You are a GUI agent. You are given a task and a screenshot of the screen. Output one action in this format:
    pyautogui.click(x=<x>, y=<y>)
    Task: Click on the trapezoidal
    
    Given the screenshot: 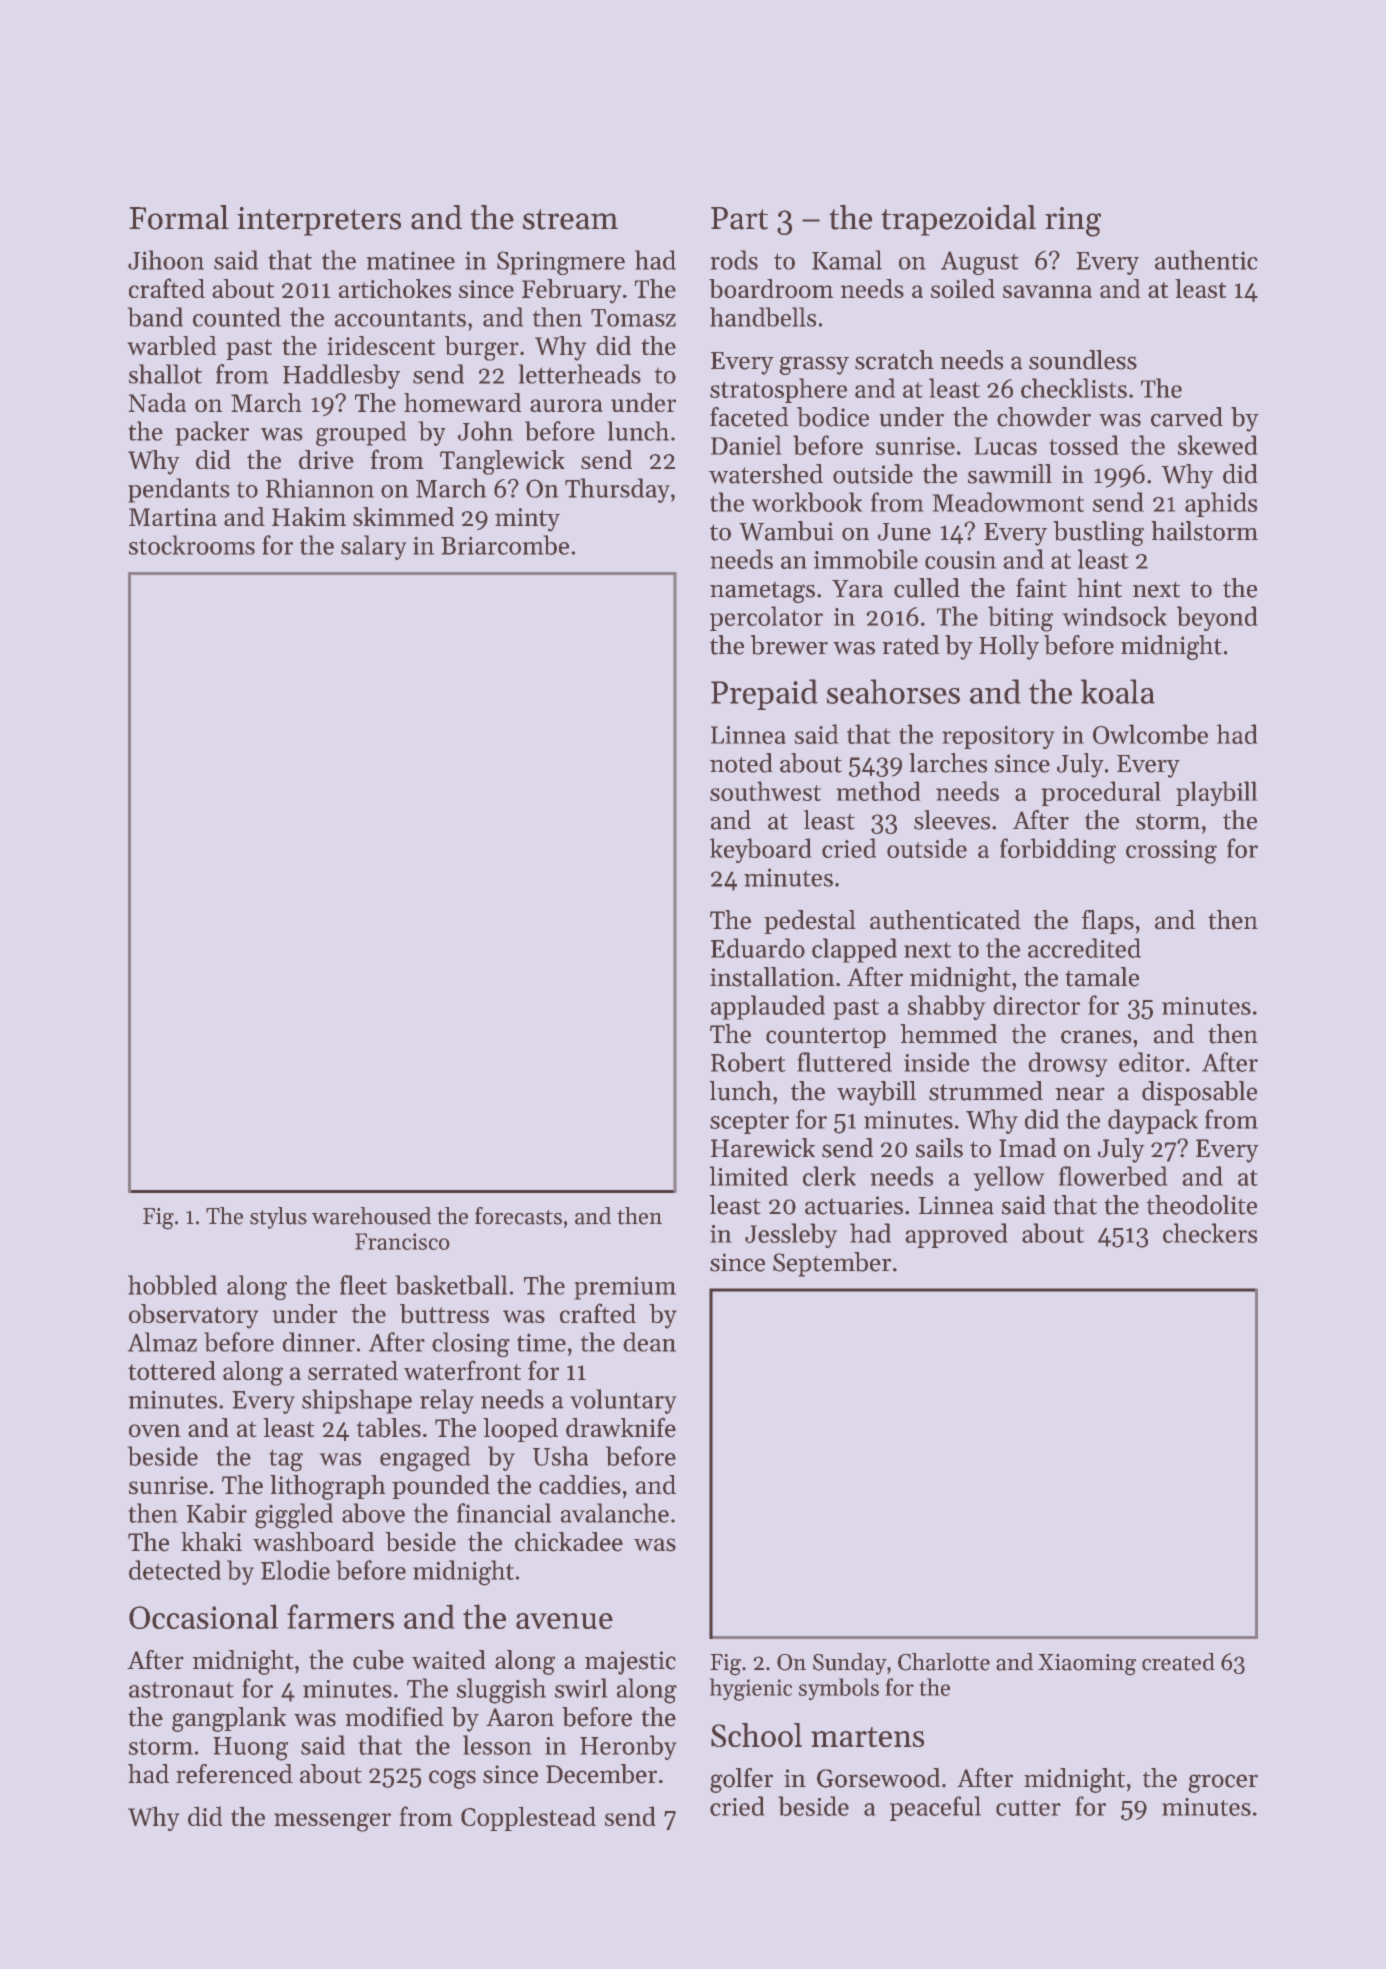 What is the action you would take?
    pyautogui.click(x=958, y=220)
